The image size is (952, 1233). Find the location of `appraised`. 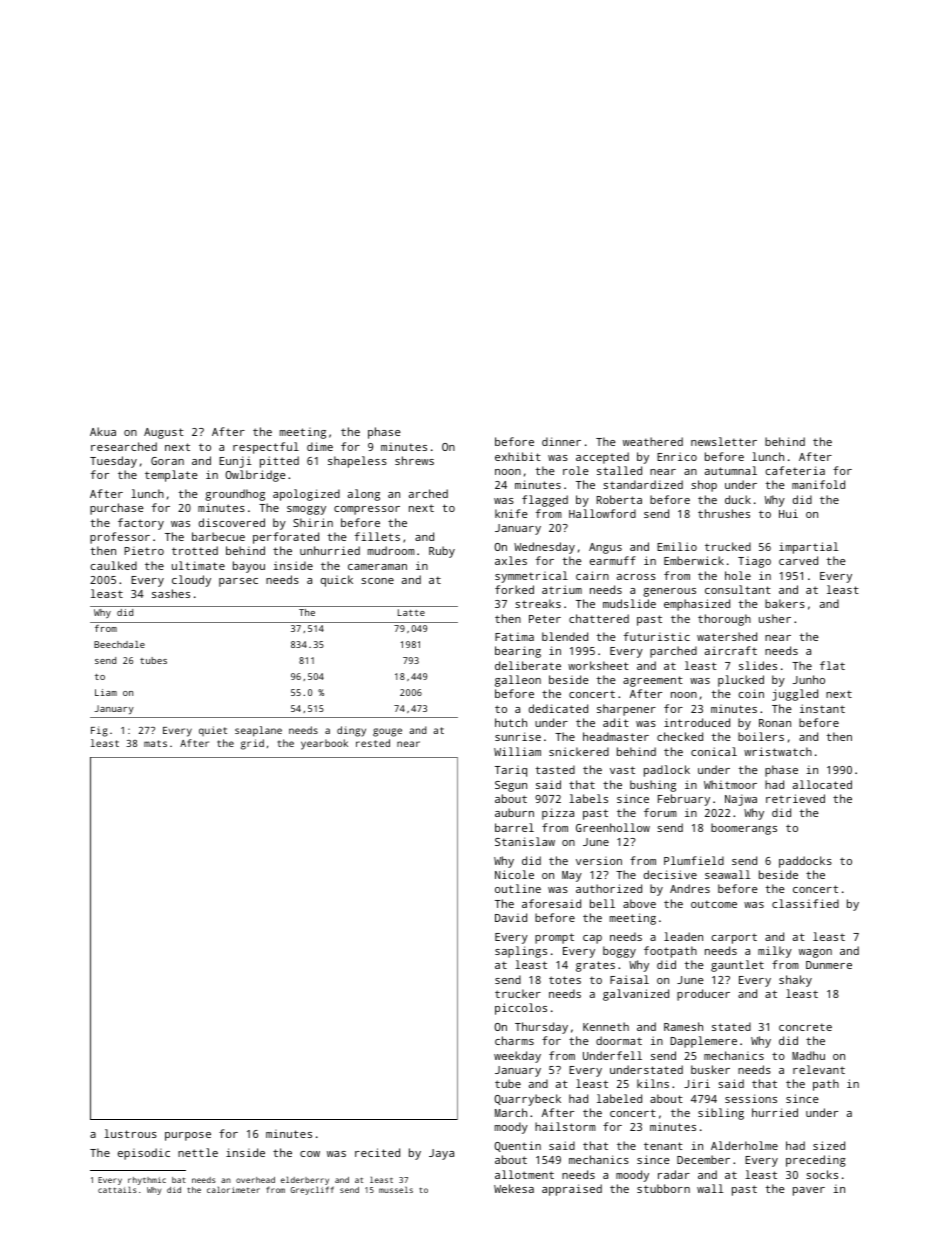

appraised is located at coordinates (572, 1190).
